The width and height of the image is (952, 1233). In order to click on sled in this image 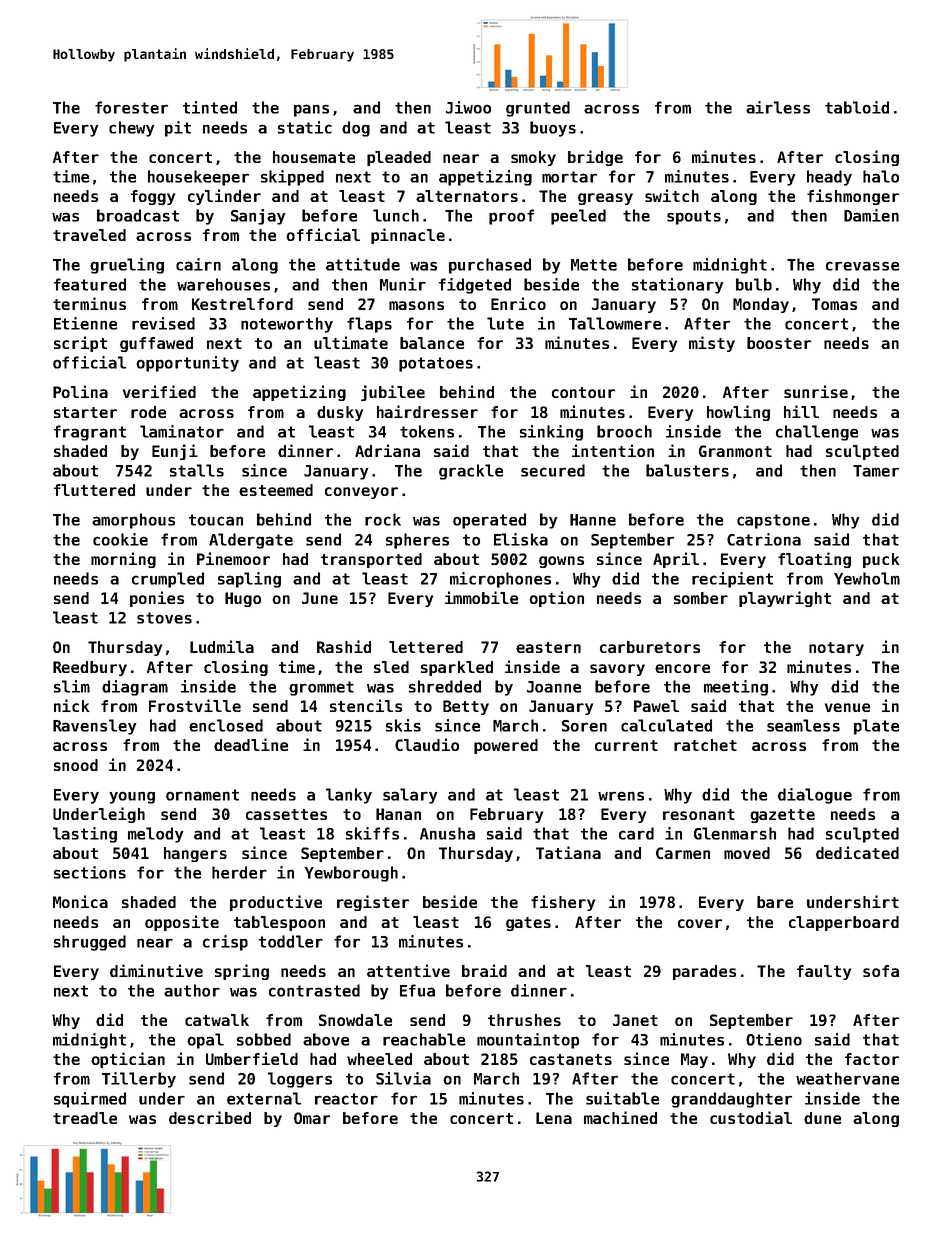, I will do `click(391, 667)`.
